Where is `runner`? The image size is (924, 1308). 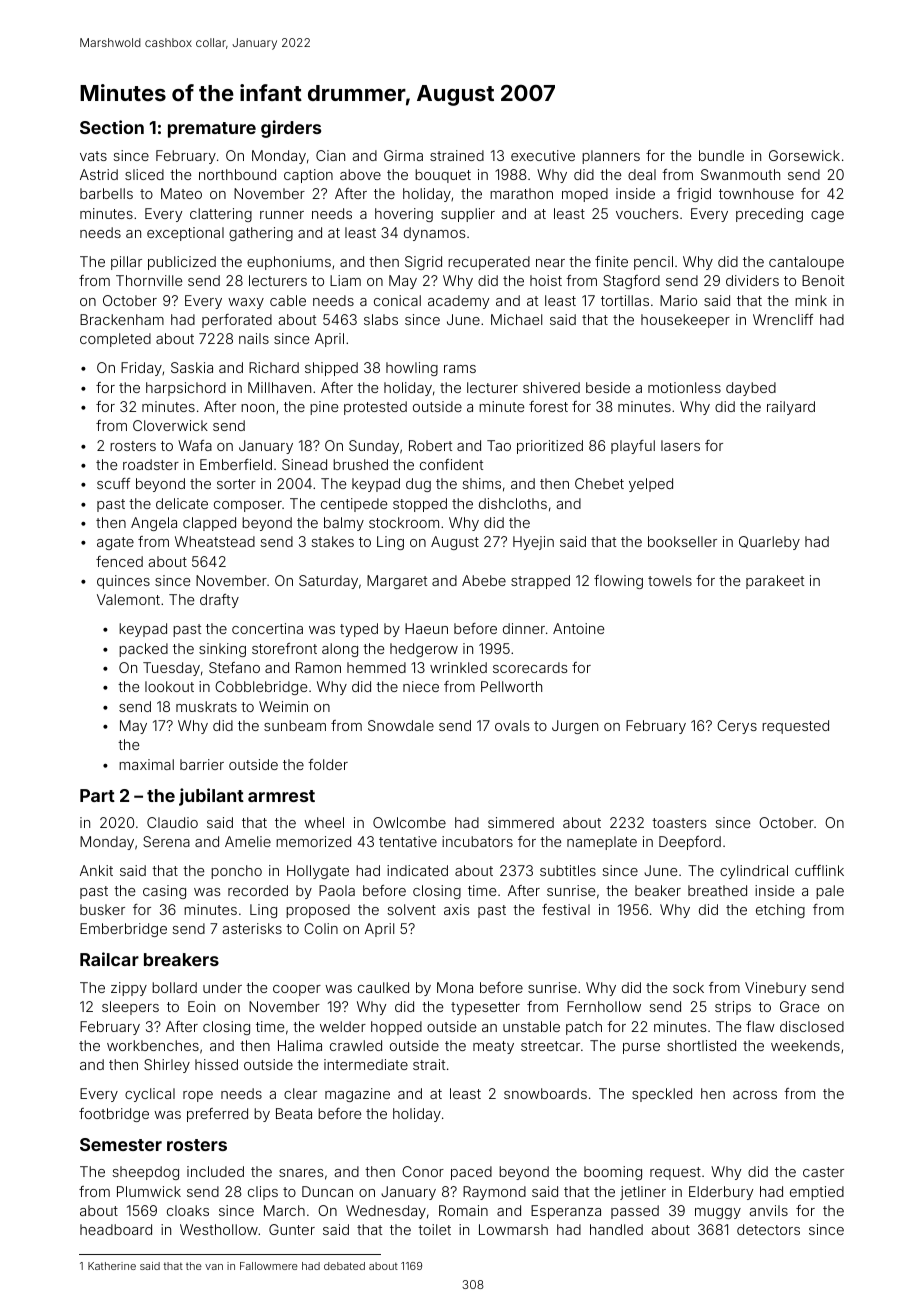
runner is located at coordinates (282, 215).
